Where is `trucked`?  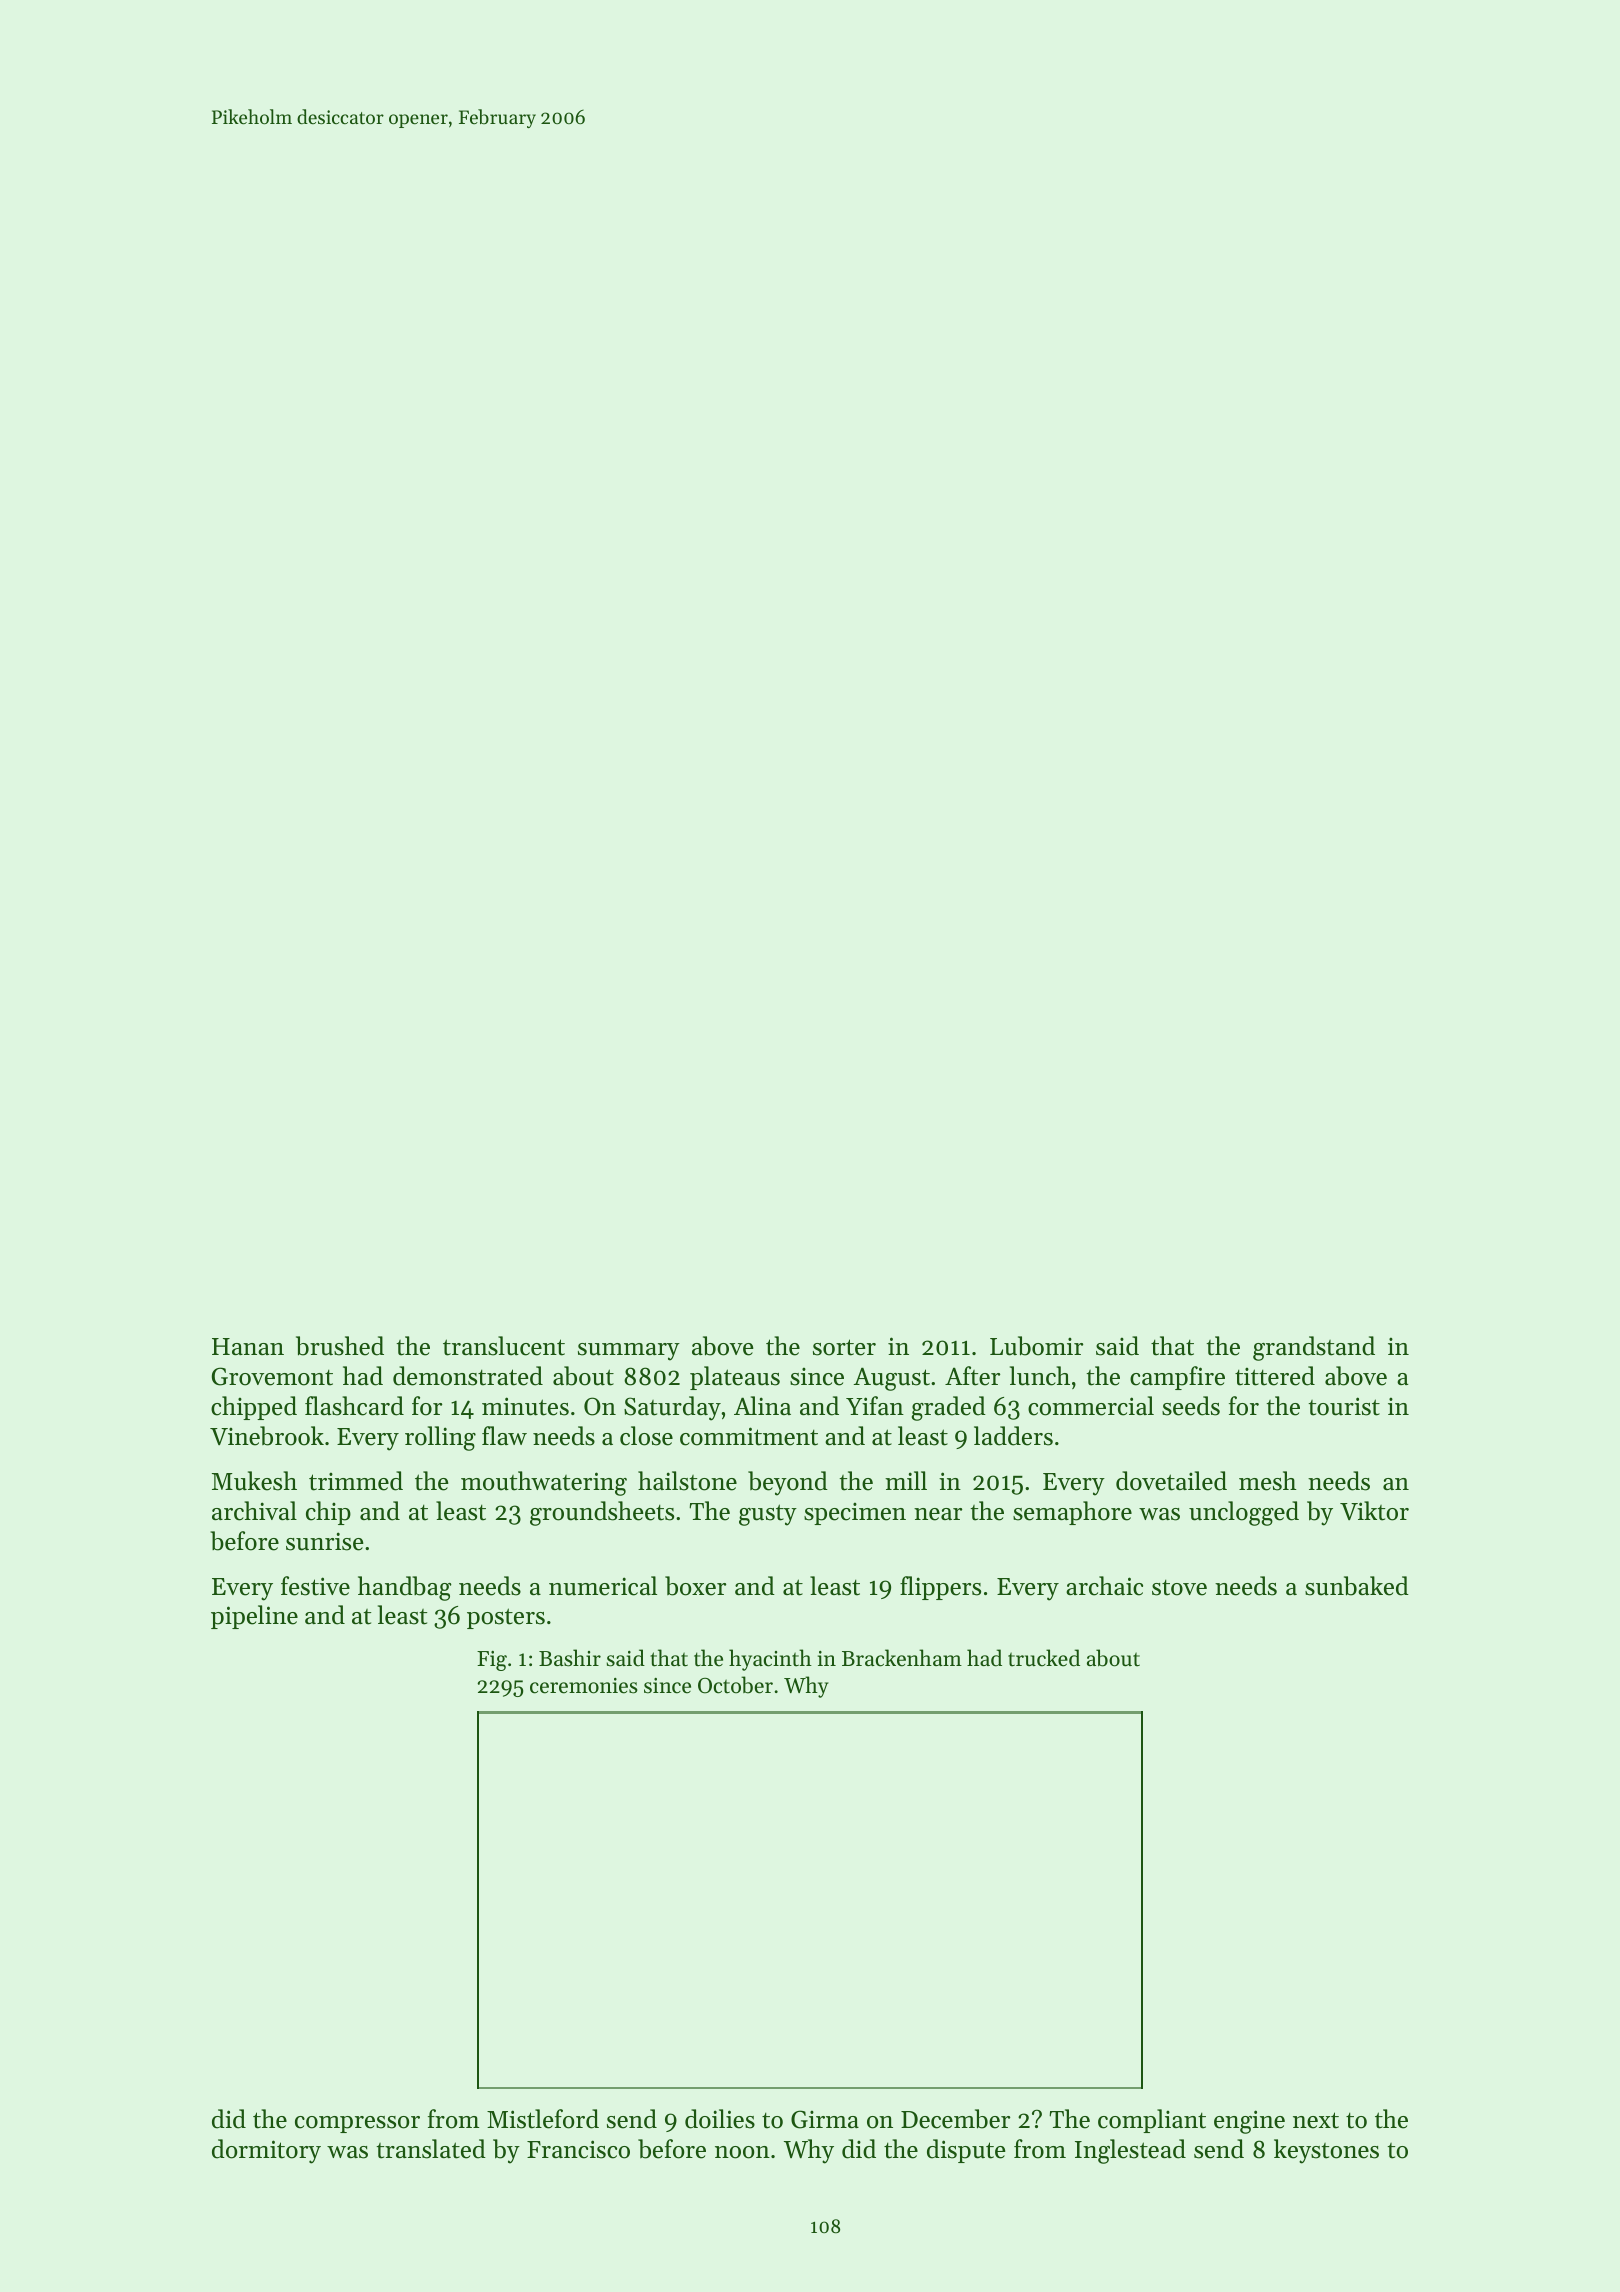 trucked is located at coordinates (1044, 1658).
